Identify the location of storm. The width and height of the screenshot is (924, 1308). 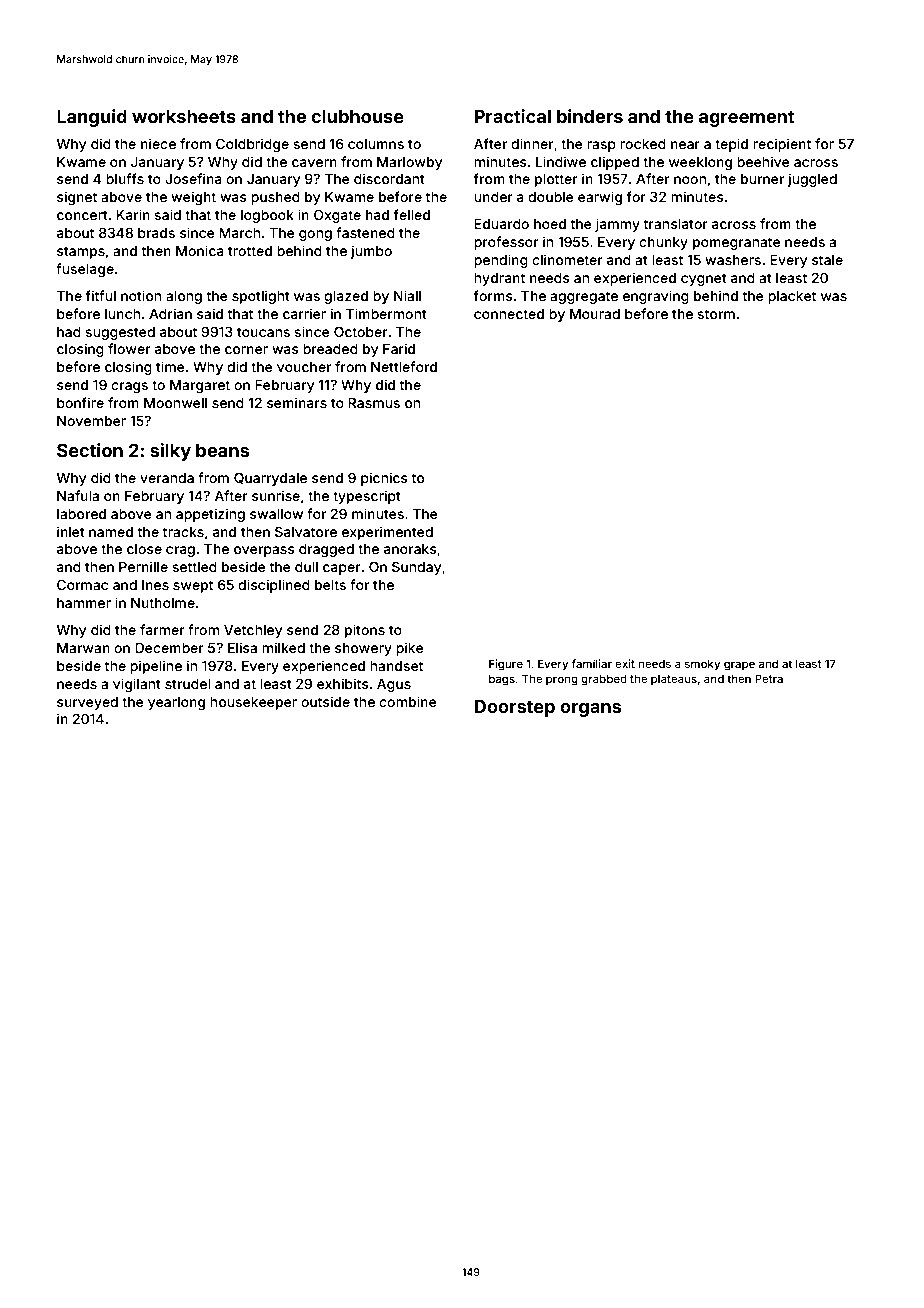
(716, 314).
